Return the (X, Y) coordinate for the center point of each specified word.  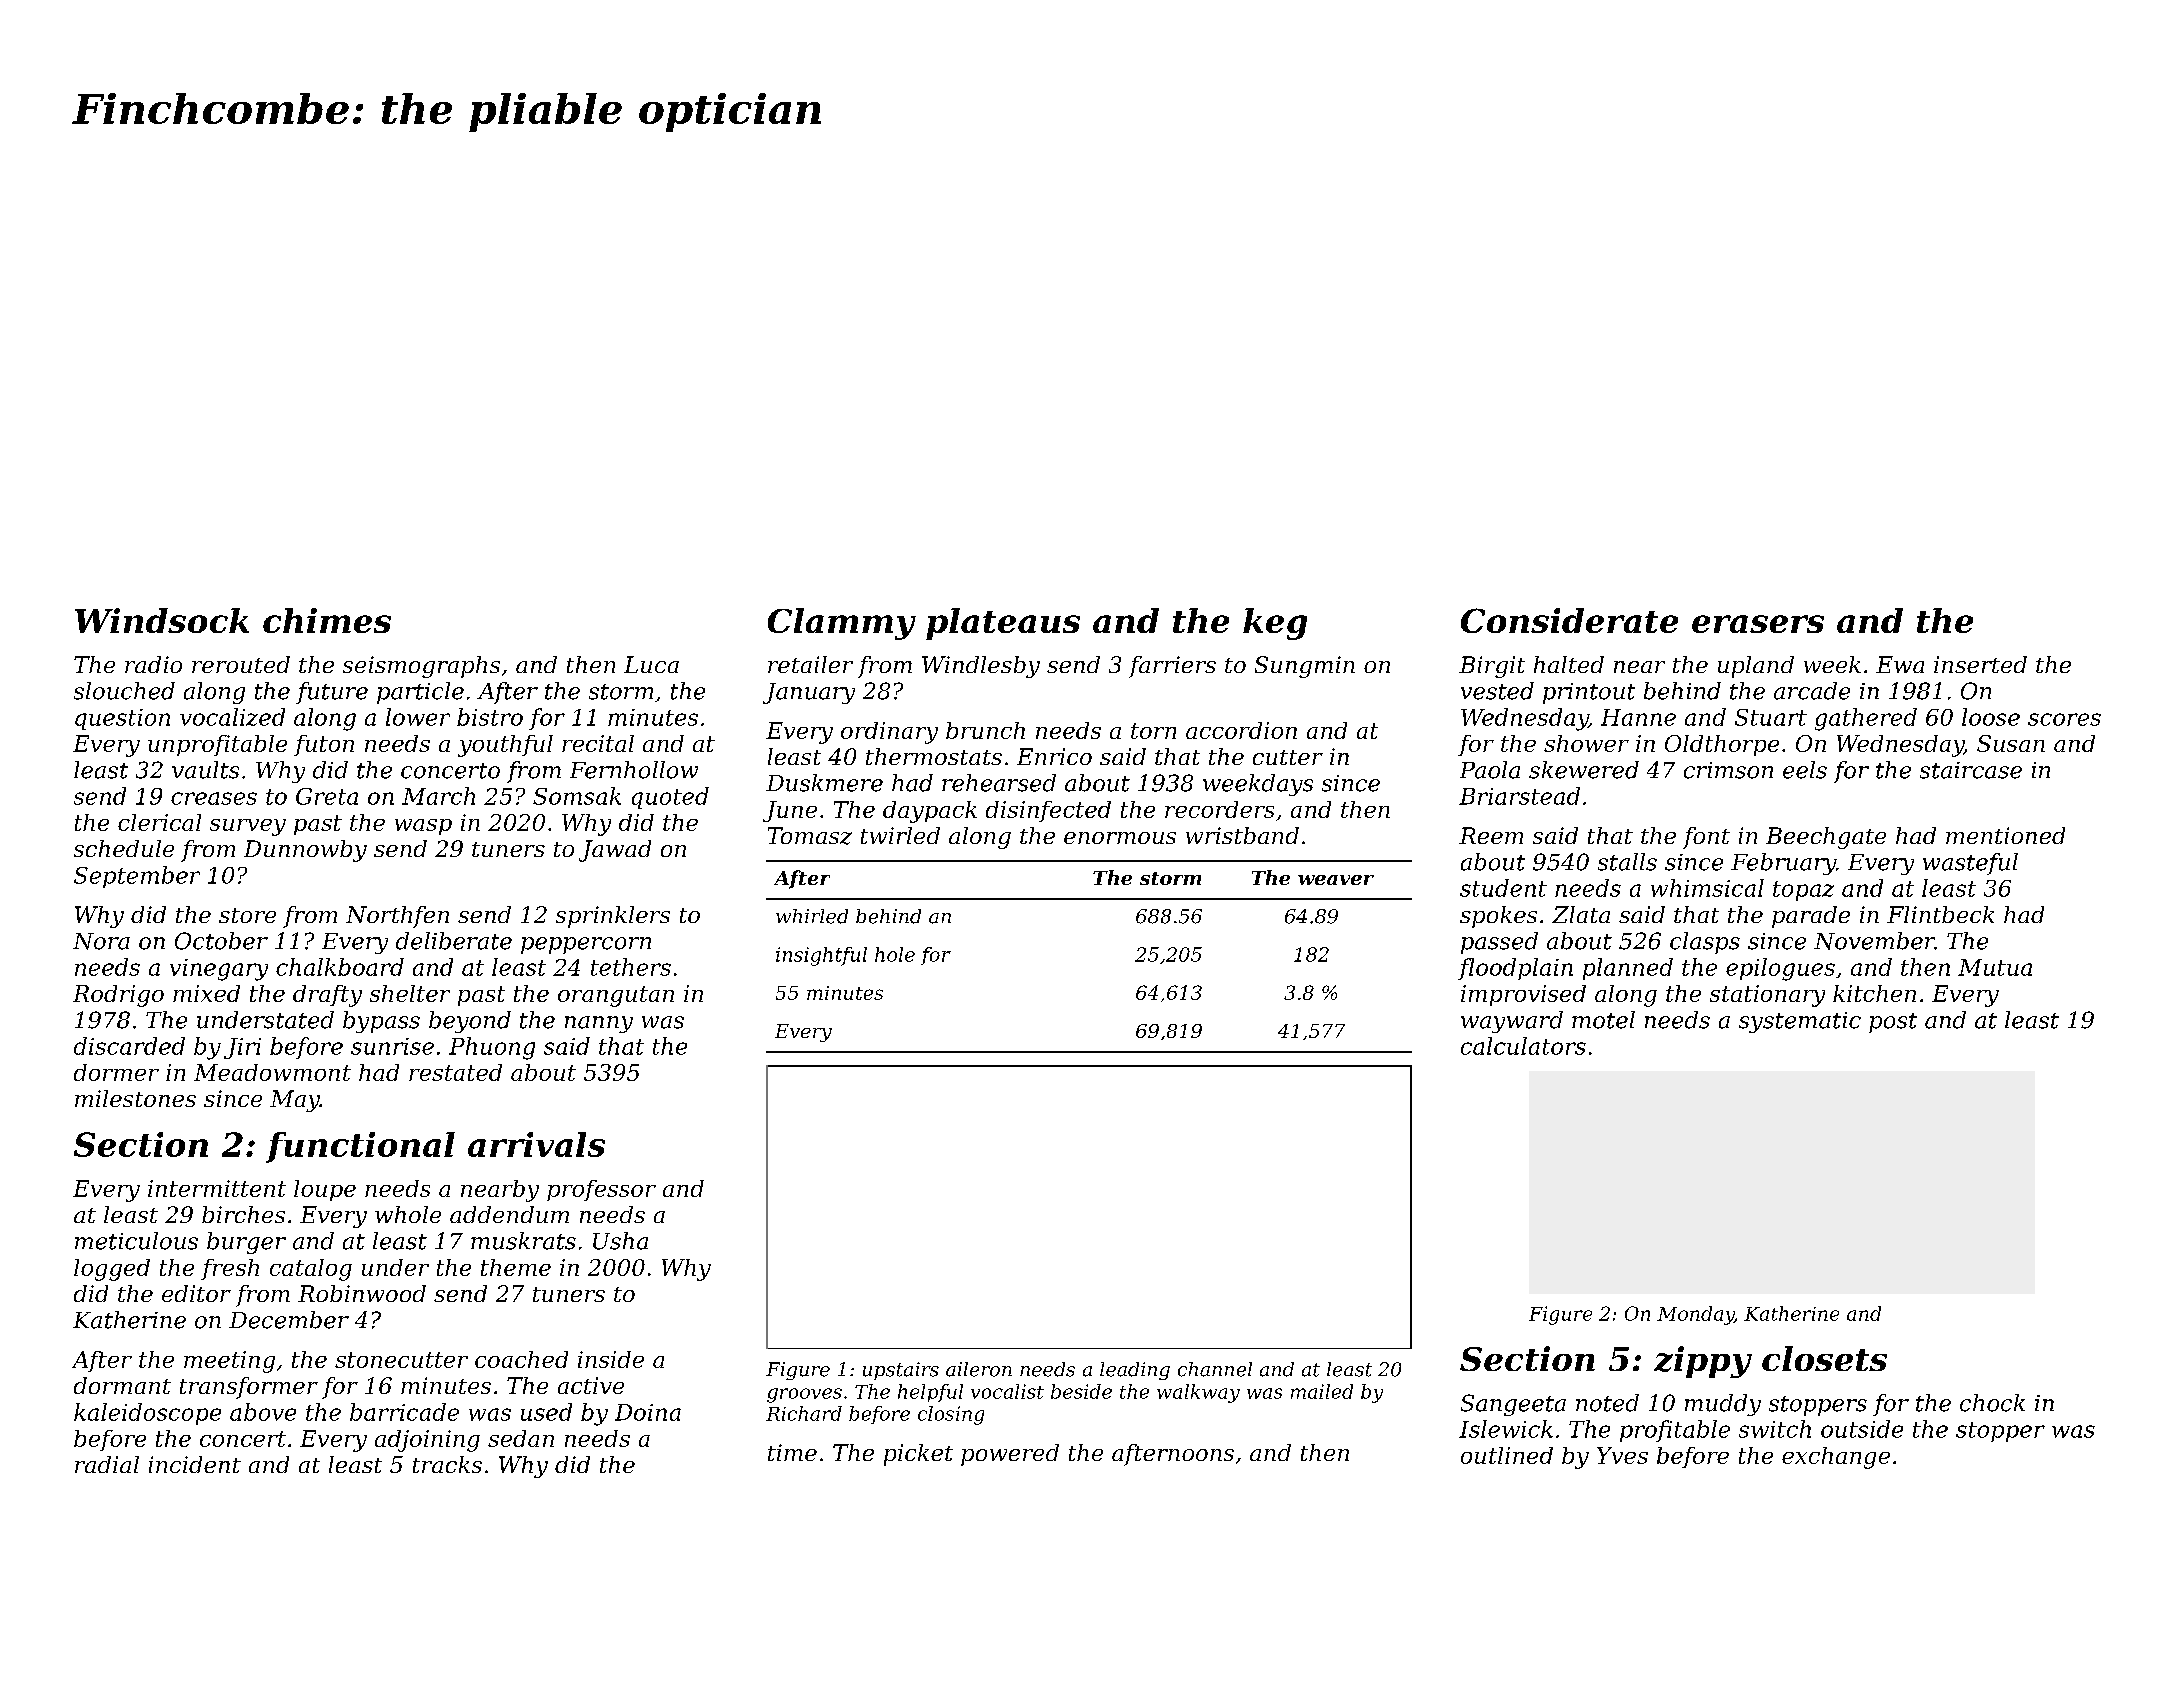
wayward (1512, 1022)
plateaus (1003, 624)
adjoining (427, 1441)
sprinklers (613, 917)
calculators (1523, 1046)
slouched (124, 691)
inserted (1980, 664)
